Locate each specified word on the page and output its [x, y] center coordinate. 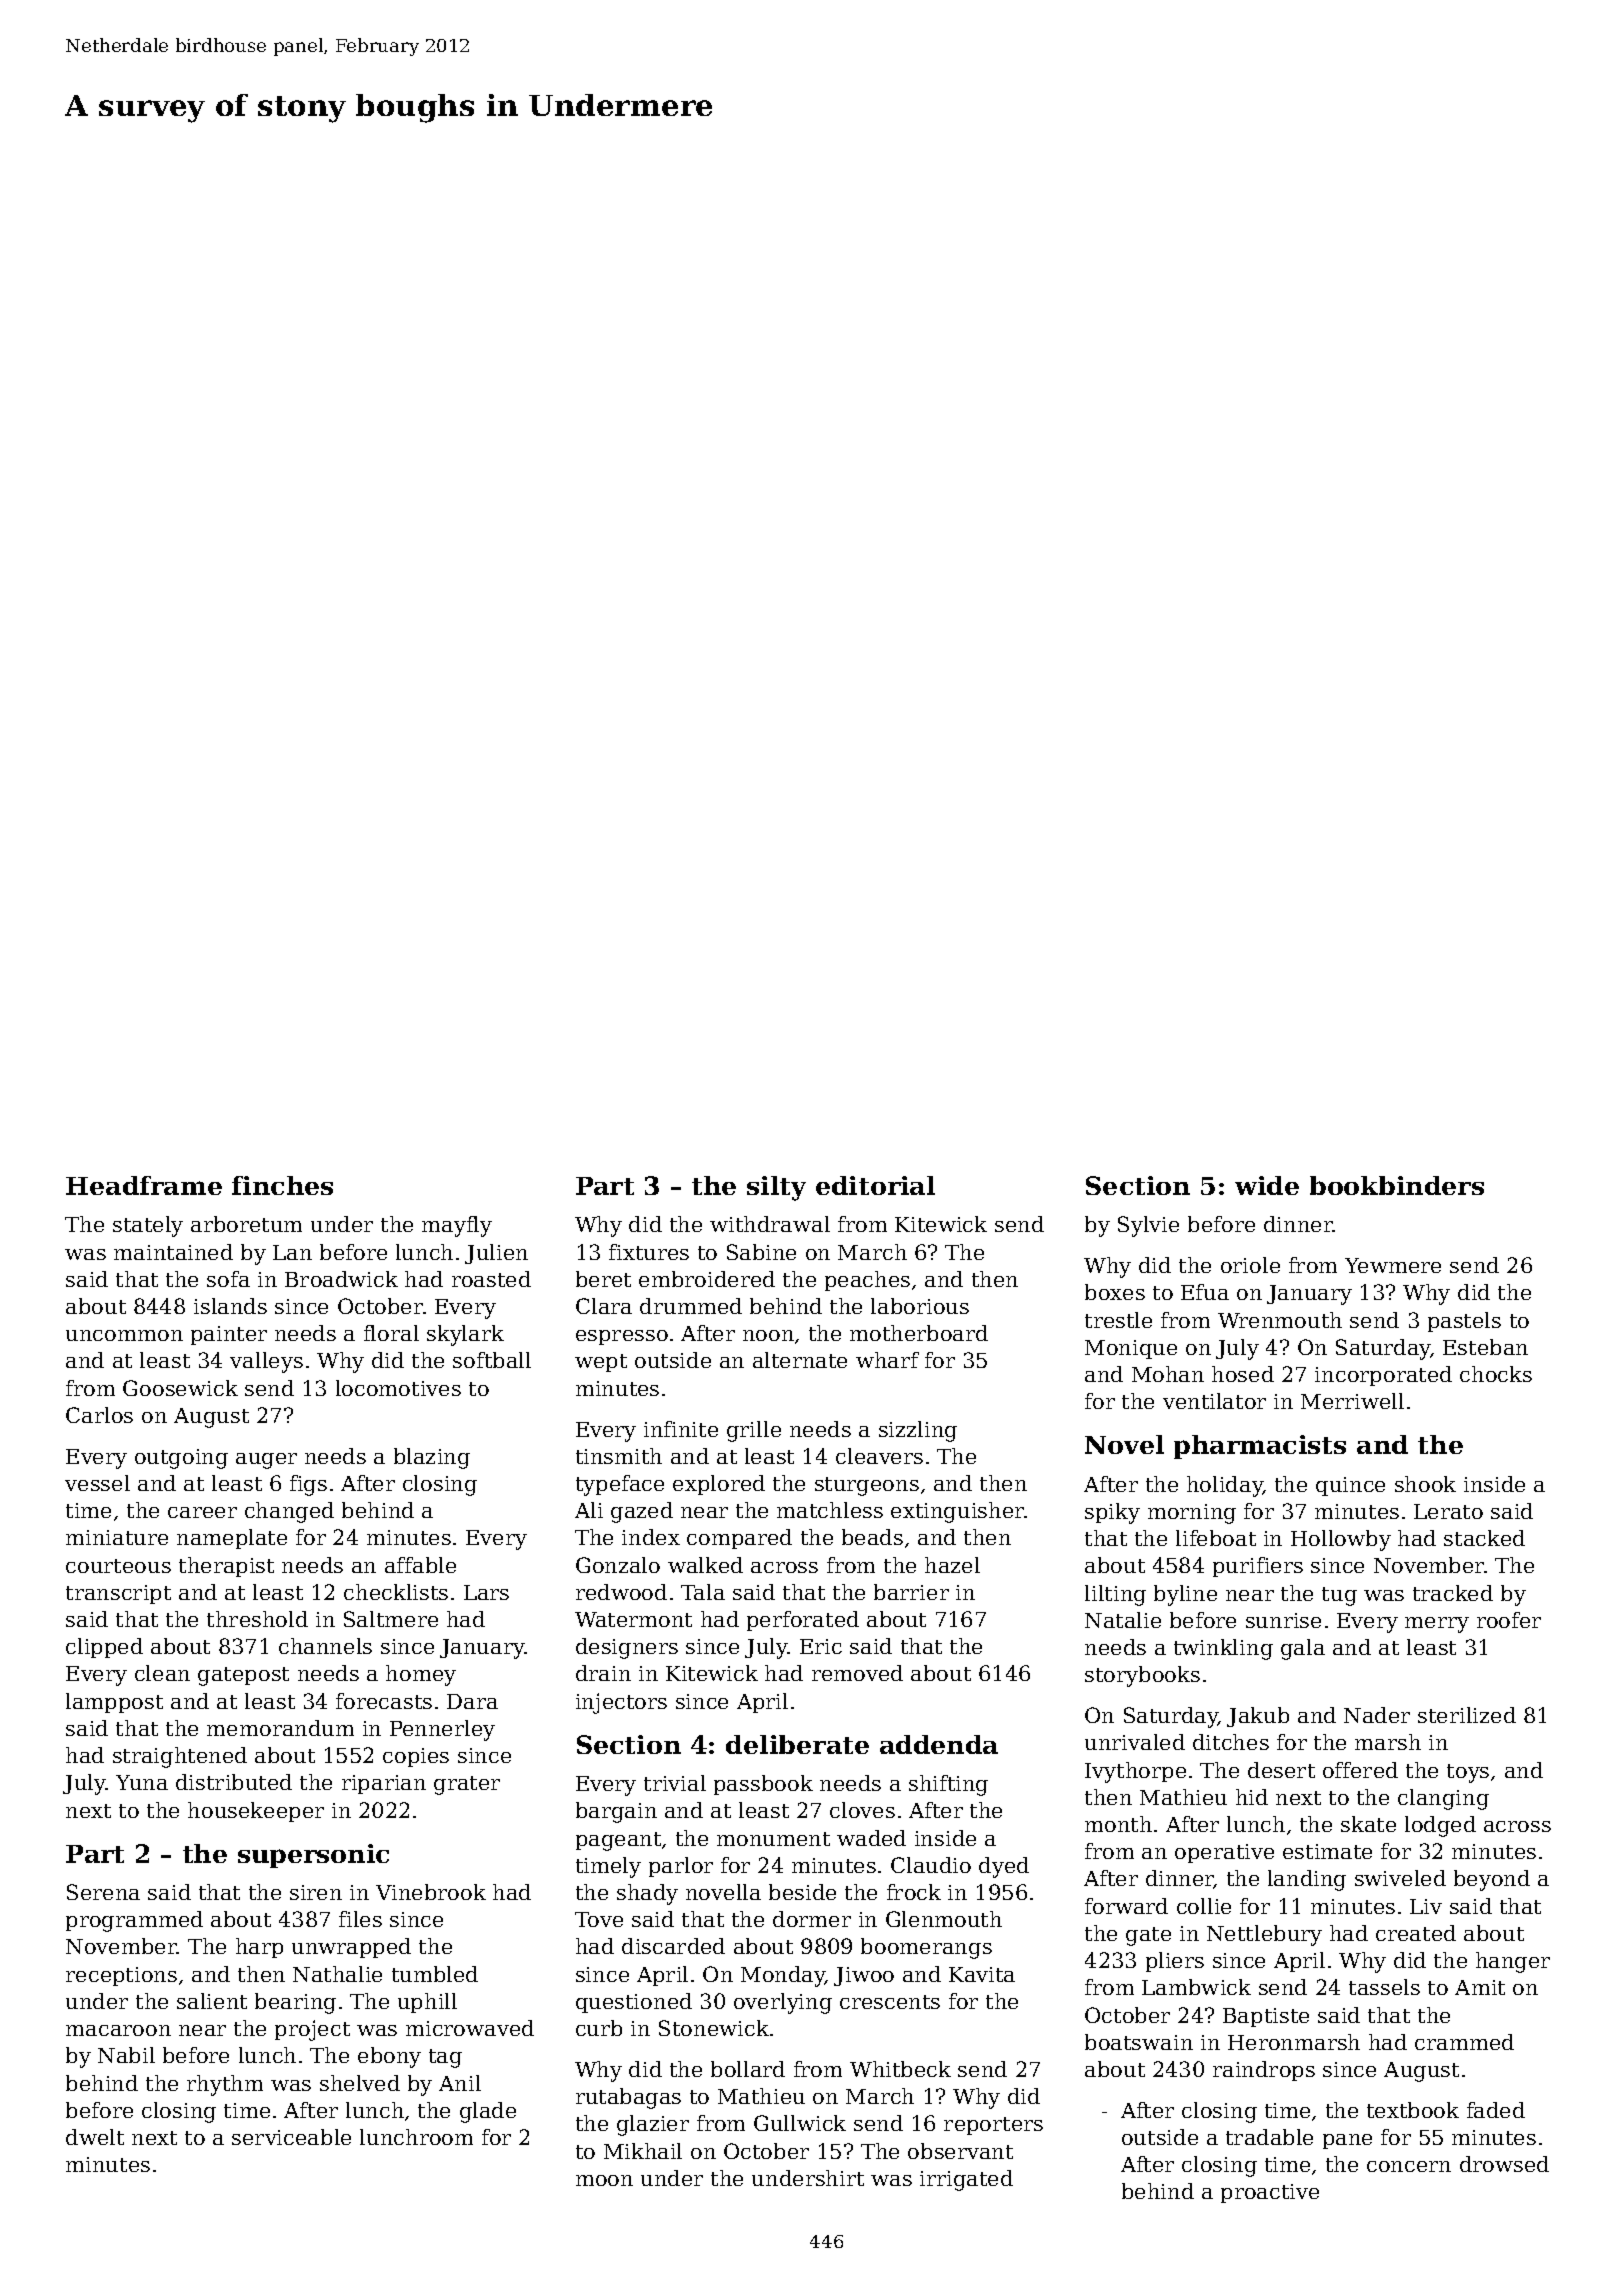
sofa [228, 1279]
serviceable [291, 2137]
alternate [800, 1360]
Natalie [1123, 1620]
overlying [783, 2003]
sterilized [1467, 1715]
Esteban [1485, 1347]
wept [601, 1363]
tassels [1384, 1987]
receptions [121, 1976]
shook [1425, 1484]
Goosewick [180, 1388]
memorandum [280, 1728]
